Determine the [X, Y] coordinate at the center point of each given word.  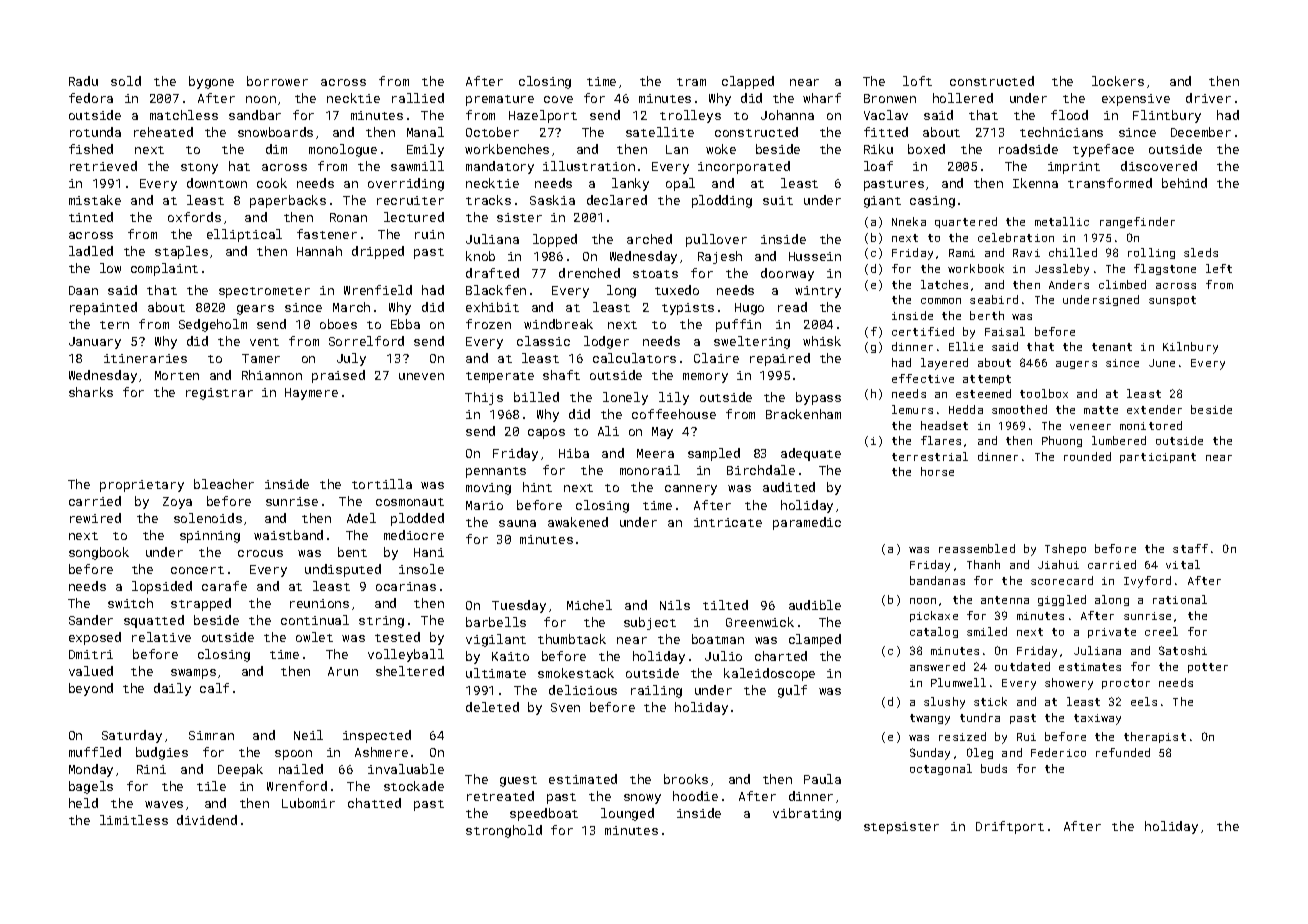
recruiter [410, 200]
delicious [583, 690]
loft [917, 81]
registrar [219, 394]
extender [1154, 409]
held [83, 803]
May [662, 433]
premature [500, 100]
